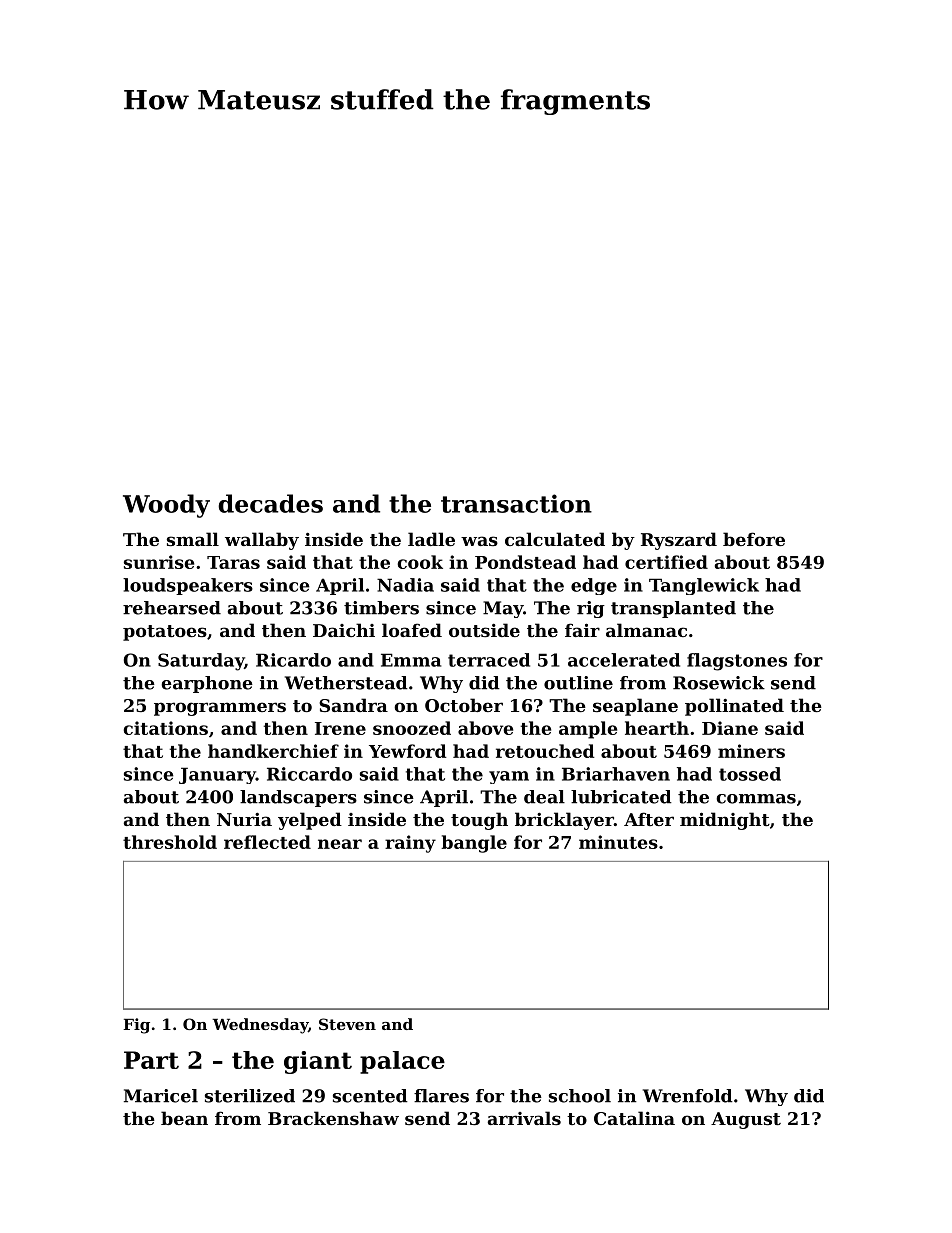 Image resolution: width=952 pixels, height=1233 pixels. Describe the element at coordinates (441, 1096) in the image. I see `flares` at that location.
